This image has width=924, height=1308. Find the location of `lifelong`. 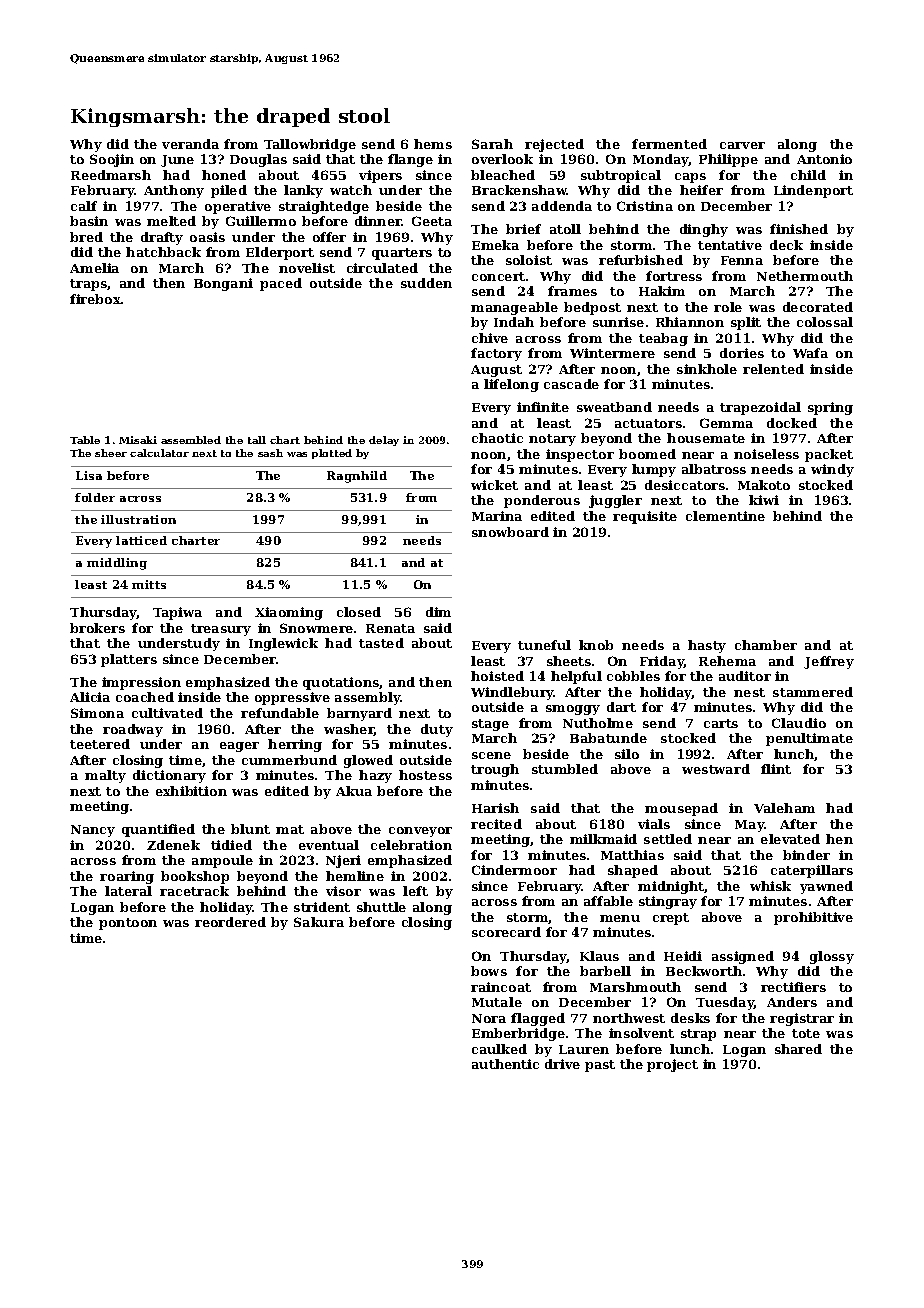

lifelong is located at coordinates (511, 385).
